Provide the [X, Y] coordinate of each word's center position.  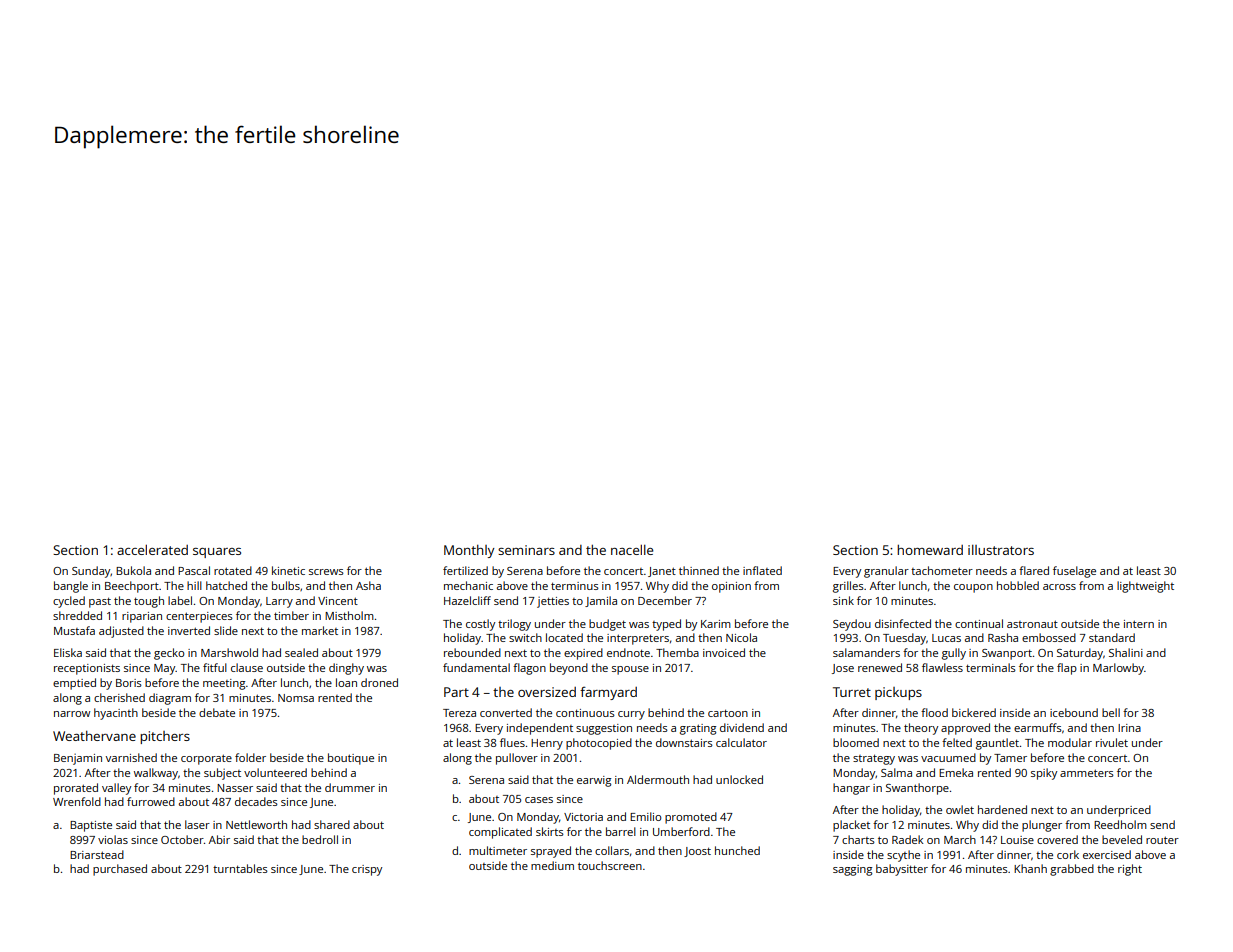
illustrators [1001, 550]
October [182, 839]
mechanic [468, 585]
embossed [1049, 637]
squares [217, 553]
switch [525, 637]
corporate [206, 759]
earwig [594, 781]
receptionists [87, 669]
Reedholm [1120, 824]
